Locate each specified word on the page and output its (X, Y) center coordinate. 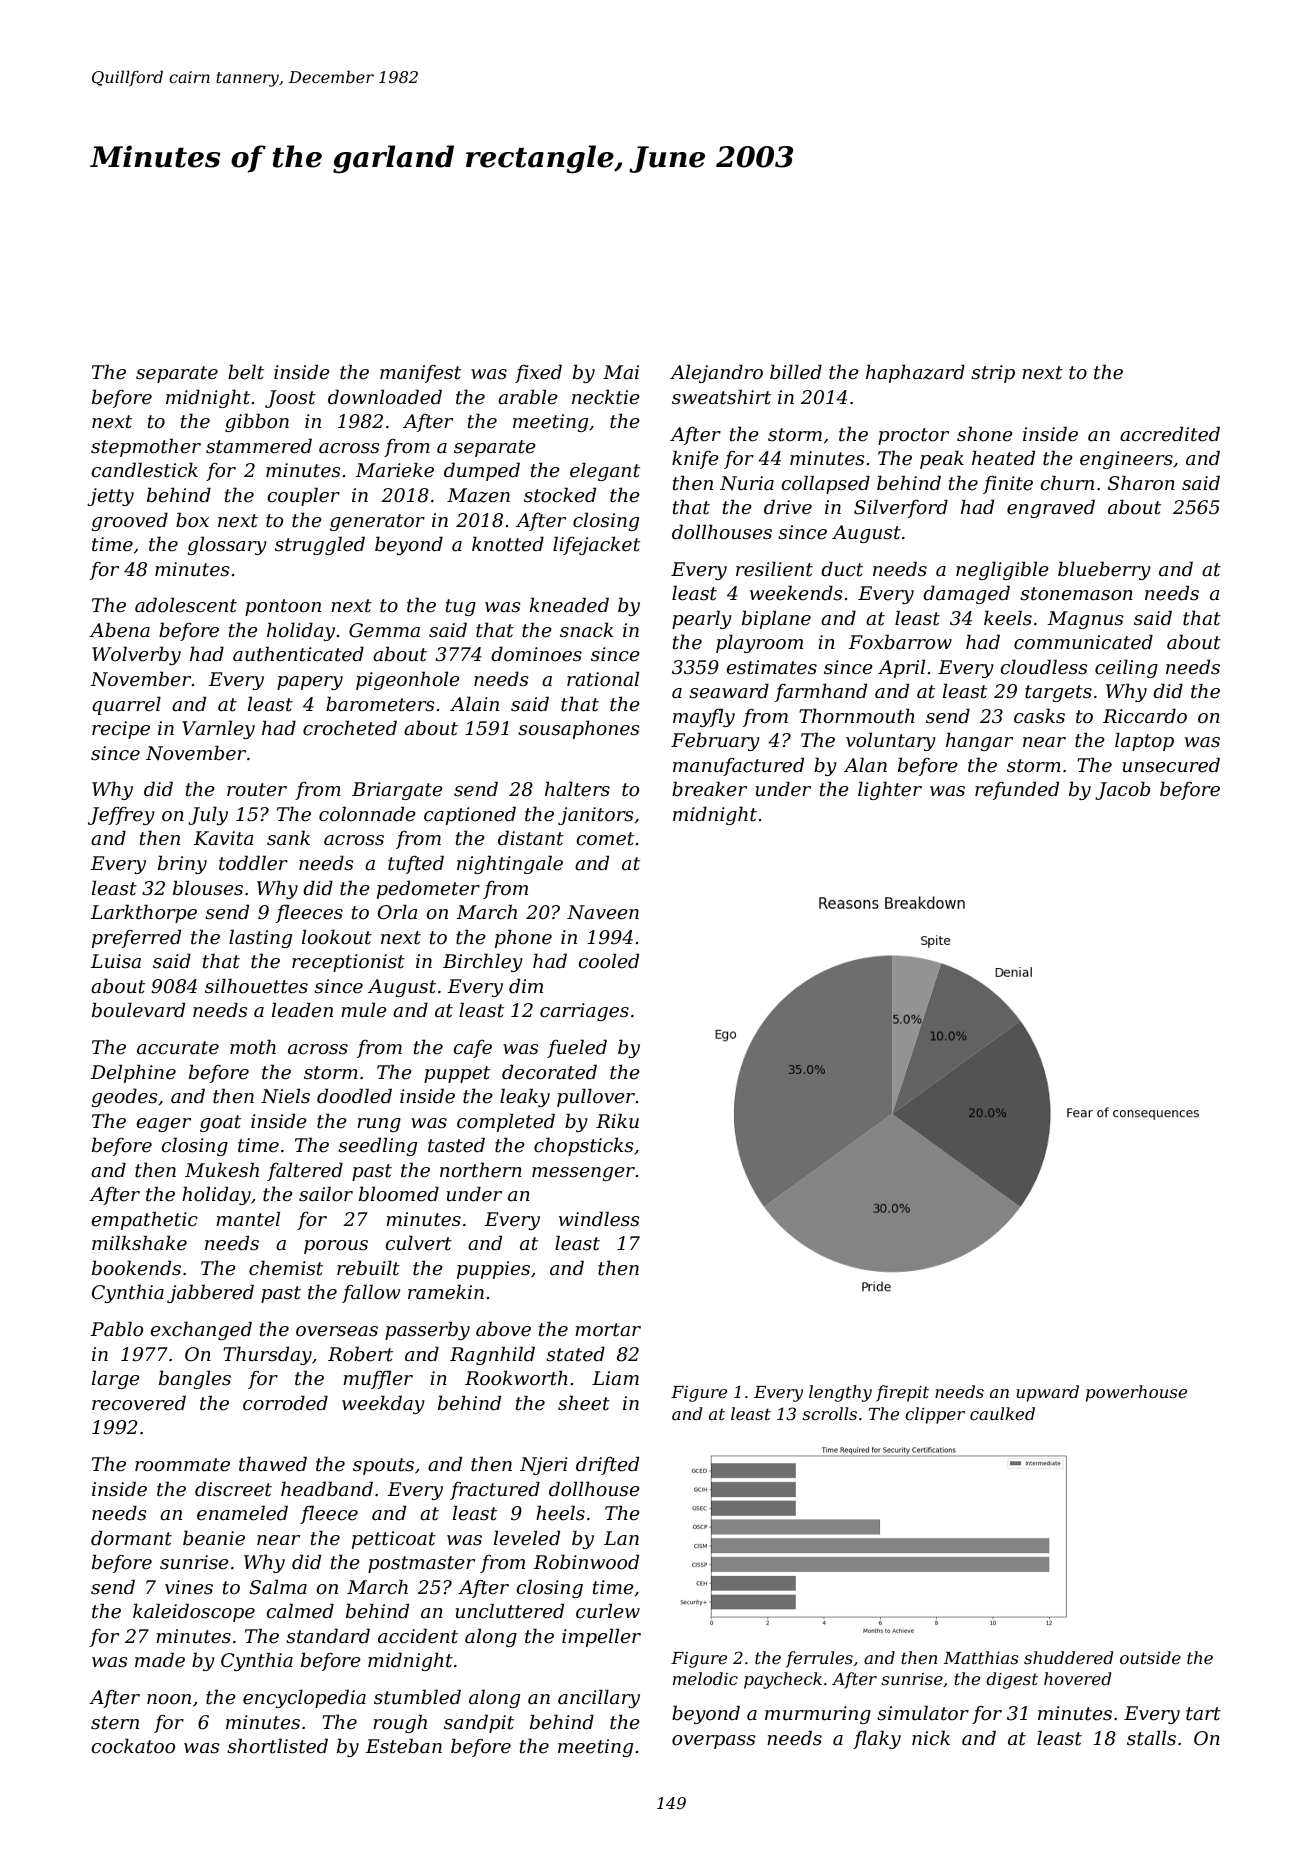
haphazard (915, 373)
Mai (621, 372)
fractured (495, 1490)
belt (246, 372)
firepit (902, 1393)
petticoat (394, 1540)
